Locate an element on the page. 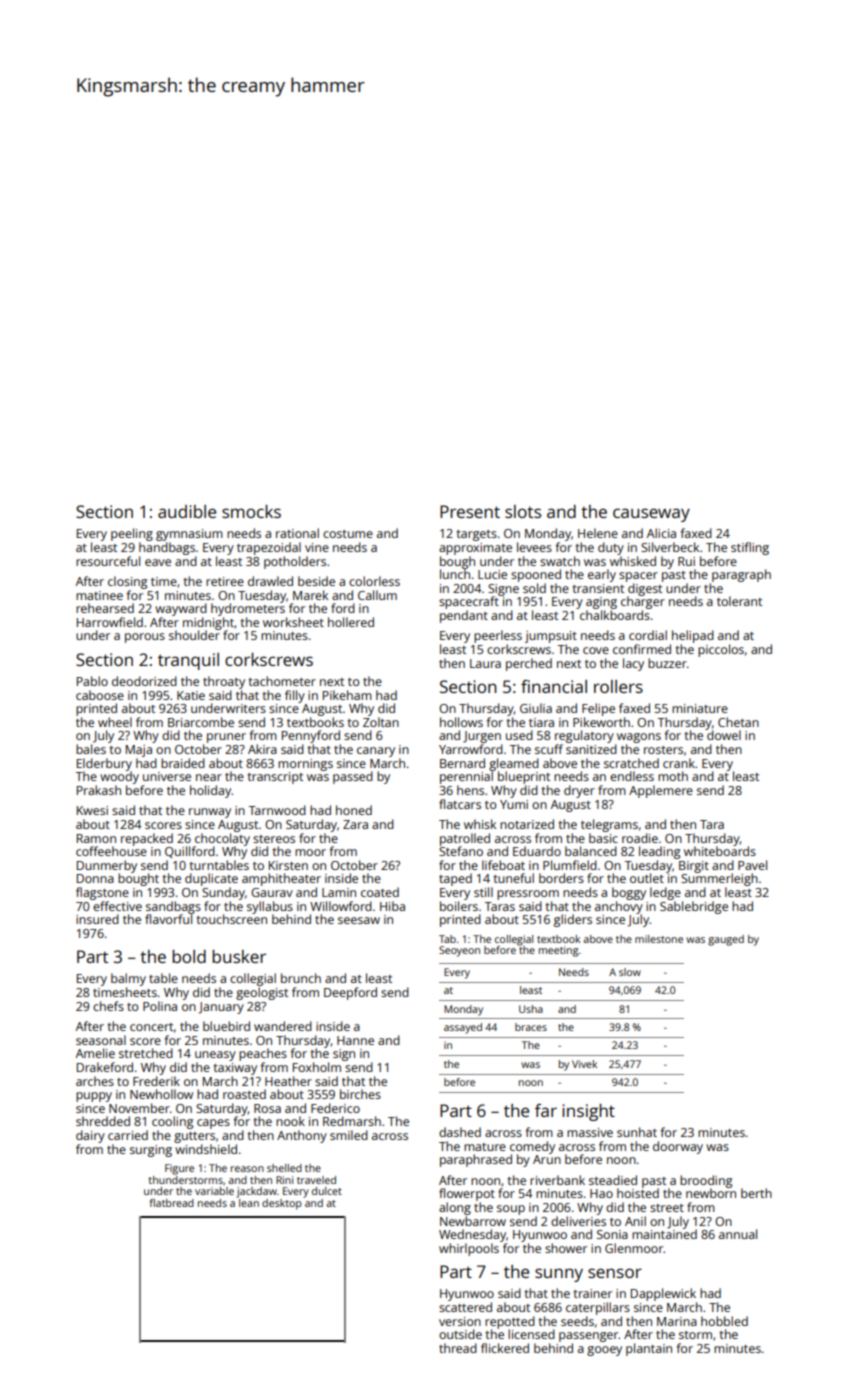 This image has width=849, height=1400. Anthony is located at coordinates (302, 1136).
